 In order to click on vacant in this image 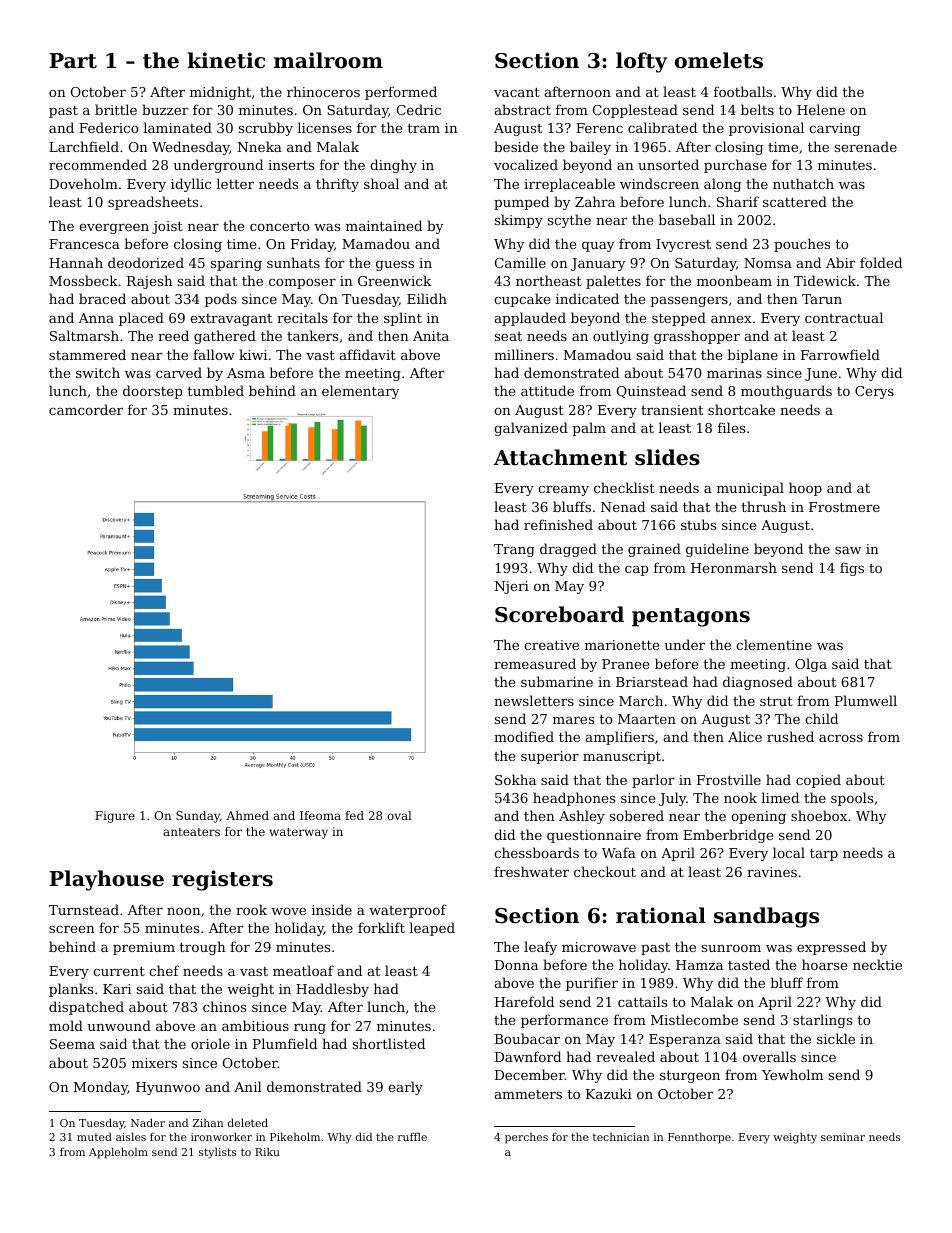, I will do `click(517, 92)`.
